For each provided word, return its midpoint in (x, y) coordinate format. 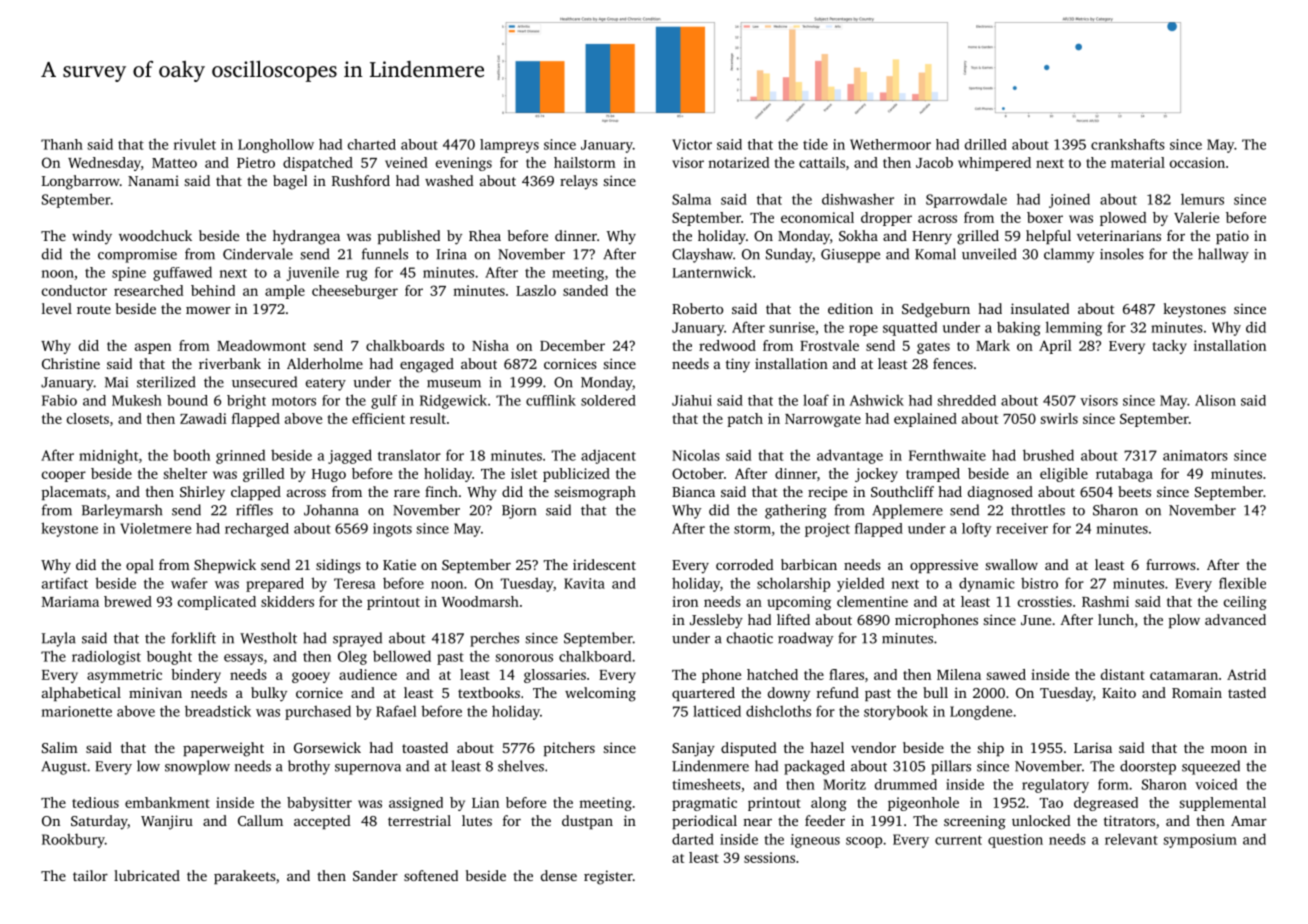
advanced (1235, 619)
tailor (90, 875)
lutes (477, 820)
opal (140, 566)
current (958, 840)
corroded (745, 564)
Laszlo (536, 290)
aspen (153, 348)
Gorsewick (327, 747)
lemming (1074, 328)
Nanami (153, 180)
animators (1195, 455)
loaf (816, 400)
